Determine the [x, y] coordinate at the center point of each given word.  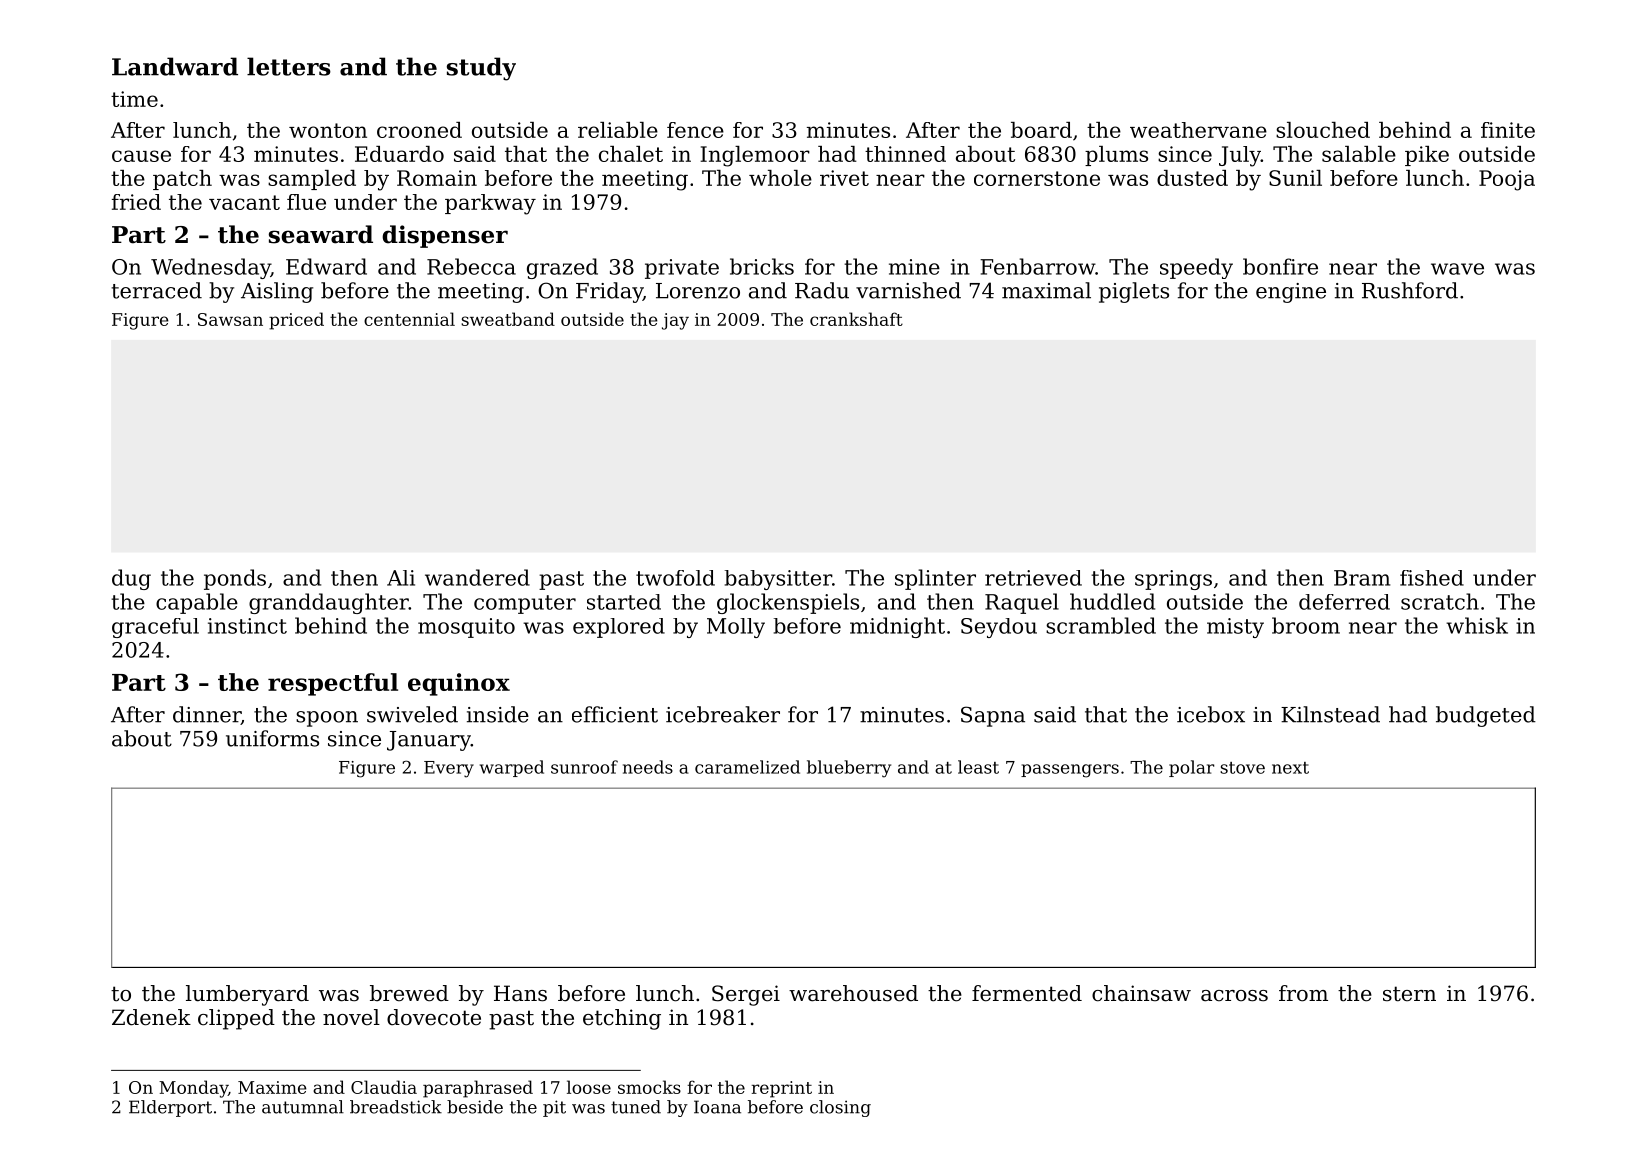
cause [141, 156]
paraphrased [478, 1089]
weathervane [1198, 130]
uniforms [272, 738]
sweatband [508, 319]
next [1290, 768]
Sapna [993, 716]
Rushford [1410, 290]
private [682, 269]
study [481, 69]
